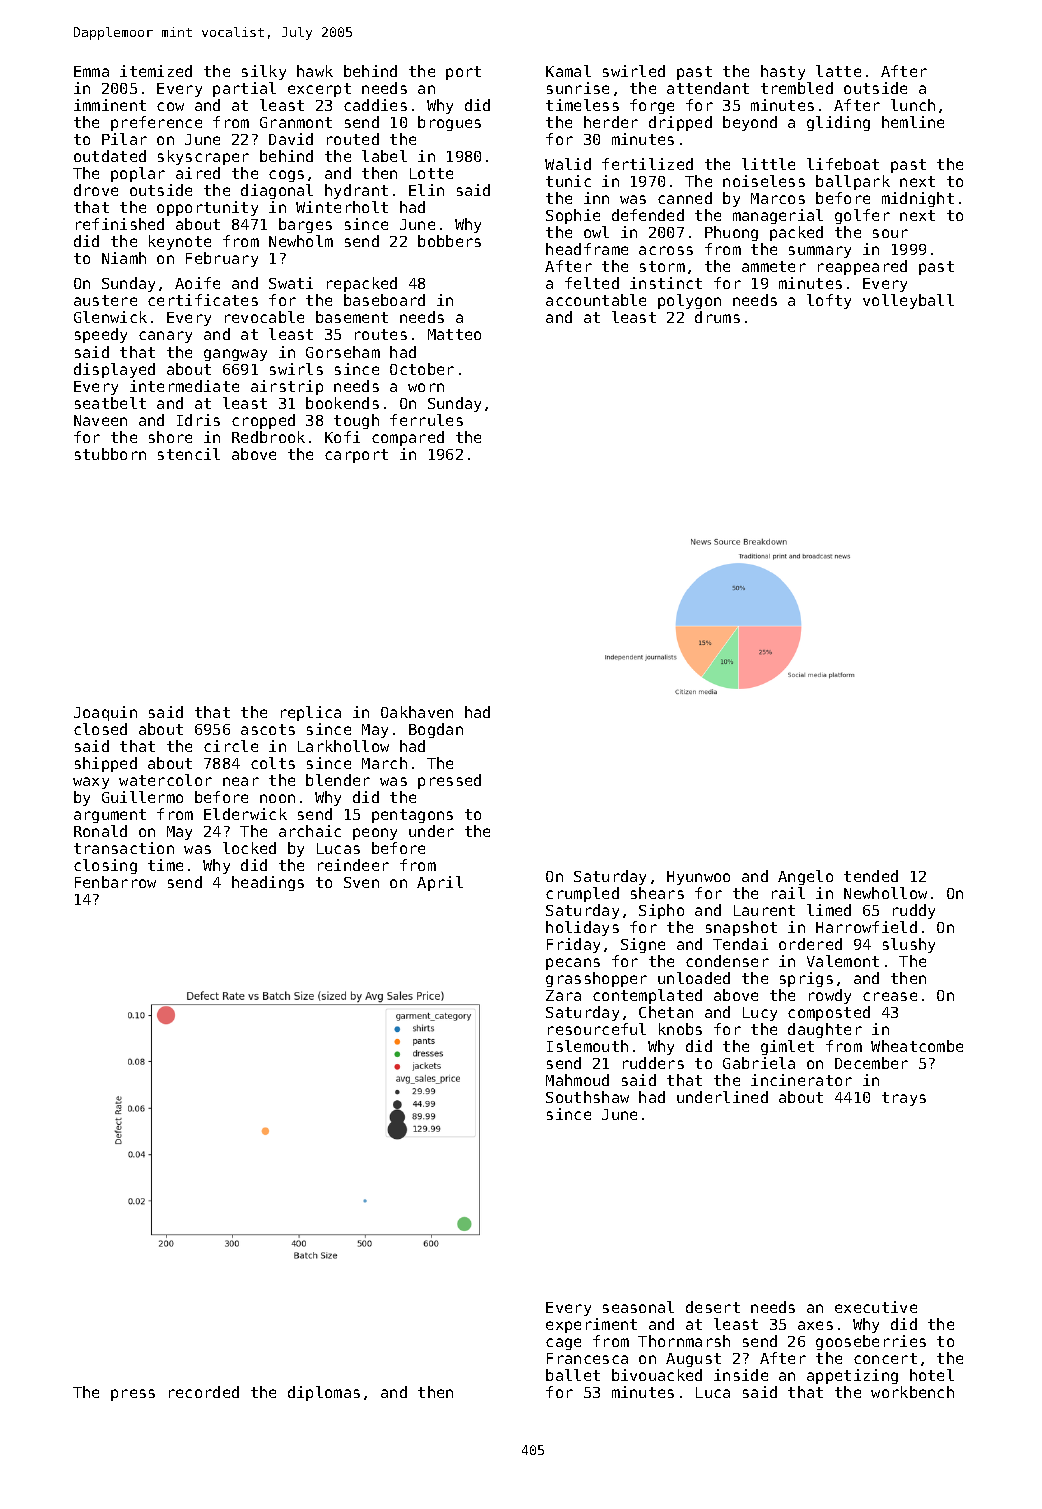  Describe the element at coordinates (912, 1392) in the document. I see `workbench` at that location.
